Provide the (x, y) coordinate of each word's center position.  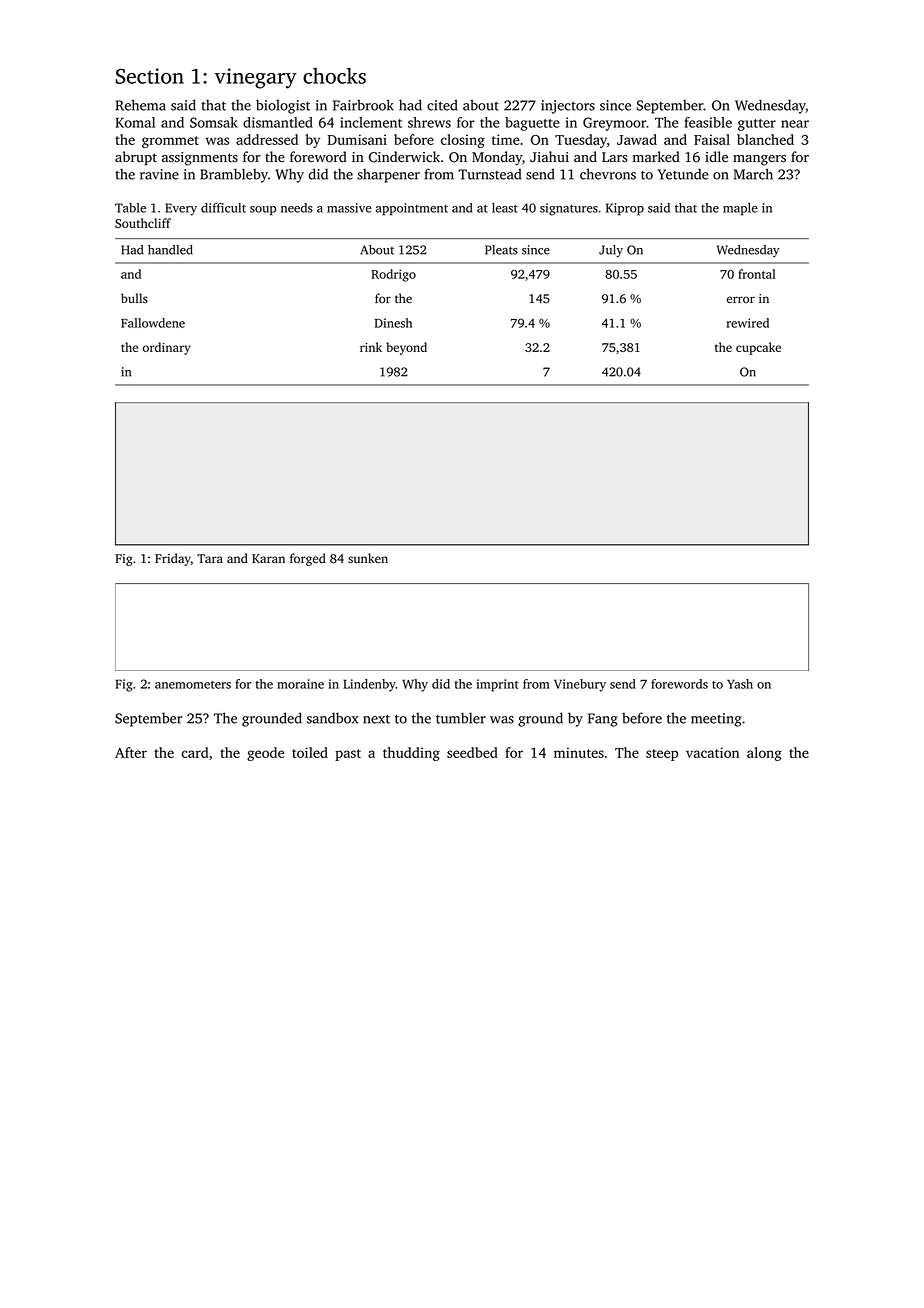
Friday (173, 559)
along (764, 754)
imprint (498, 685)
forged (308, 559)
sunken (368, 558)
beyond (407, 348)
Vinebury (580, 685)
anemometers (193, 685)
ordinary (167, 348)
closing (463, 141)
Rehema (141, 105)
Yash (740, 684)
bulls (134, 298)
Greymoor (614, 124)
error (741, 299)
